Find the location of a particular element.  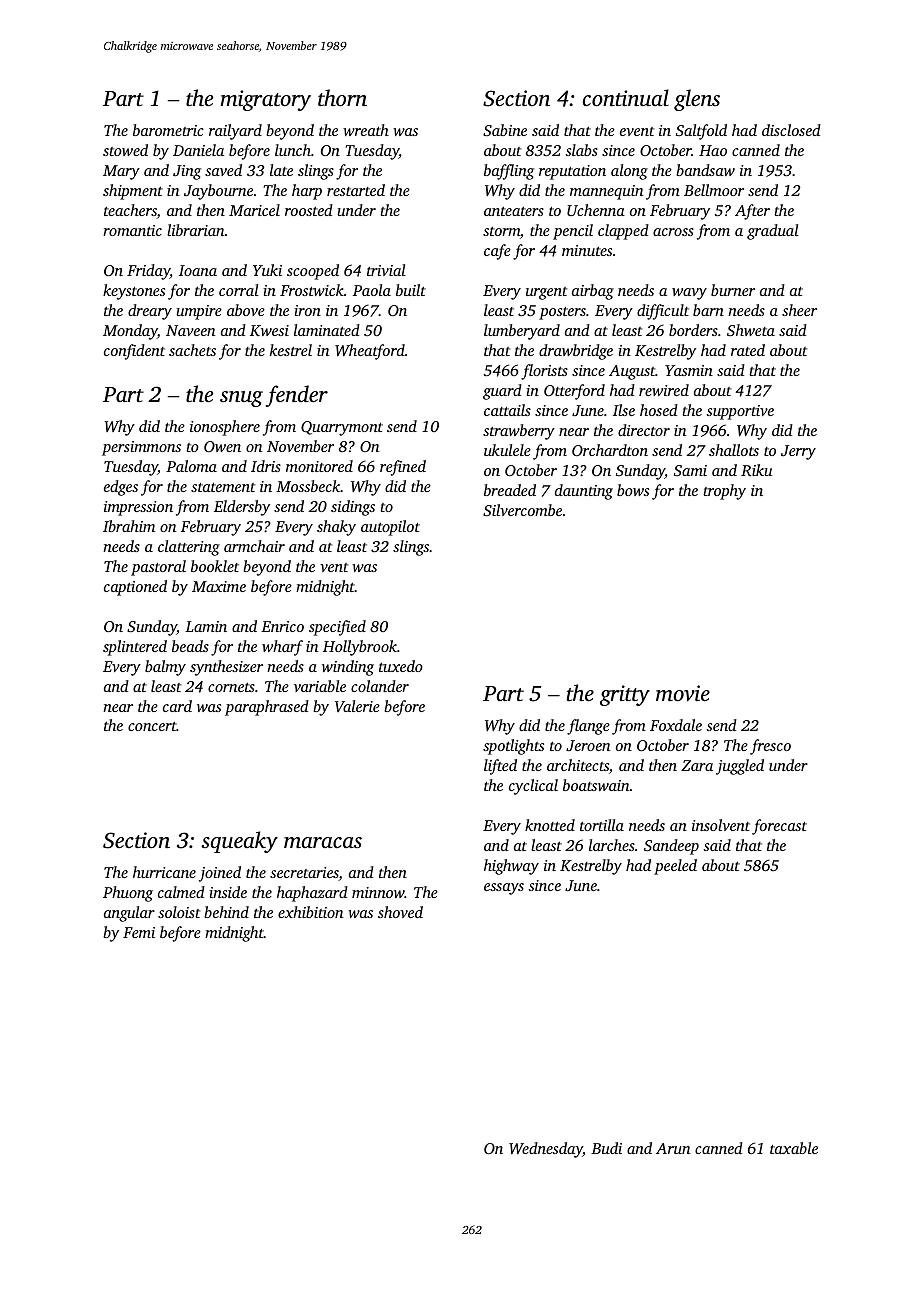

Wednesday is located at coordinates (546, 1150).
